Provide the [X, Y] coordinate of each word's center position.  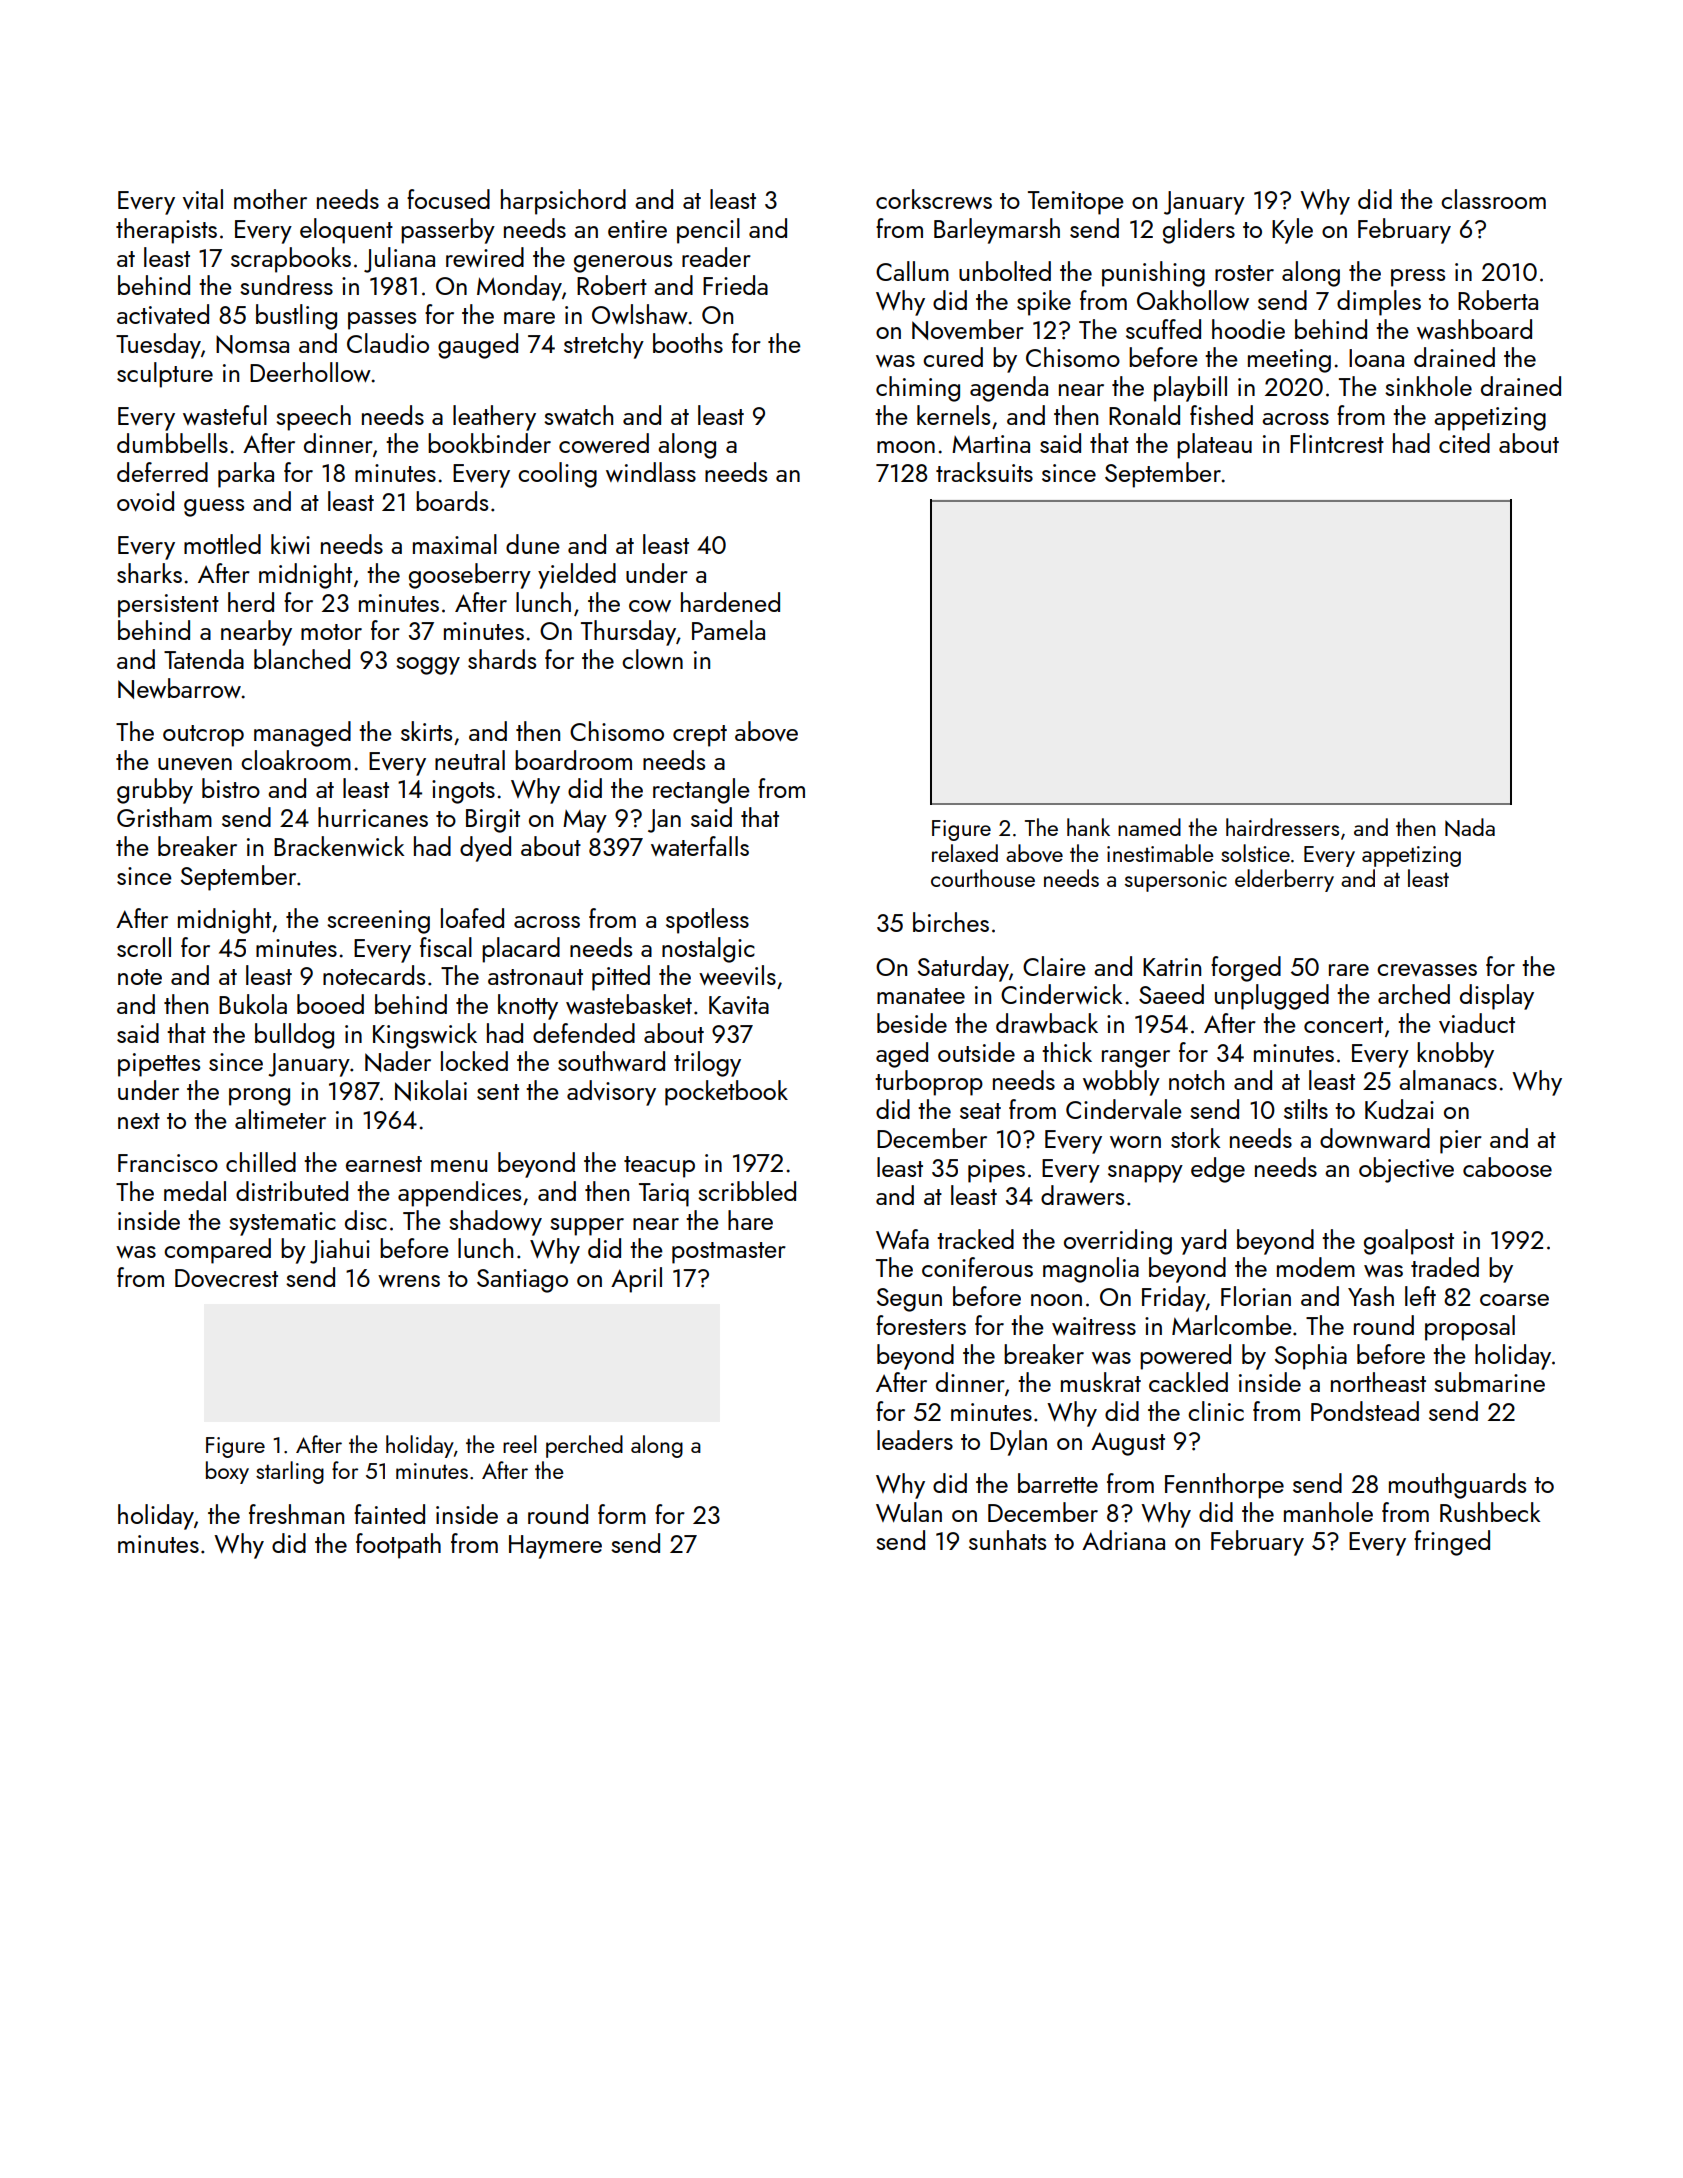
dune [533, 544]
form [622, 1514]
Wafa [902, 1239]
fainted [389, 1514]
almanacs [1448, 1080]
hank [1088, 827]
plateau [1214, 446]
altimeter [280, 1119]
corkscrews [934, 199]
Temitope [1076, 203]
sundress [286, 285]
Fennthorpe [1224, 1486]
